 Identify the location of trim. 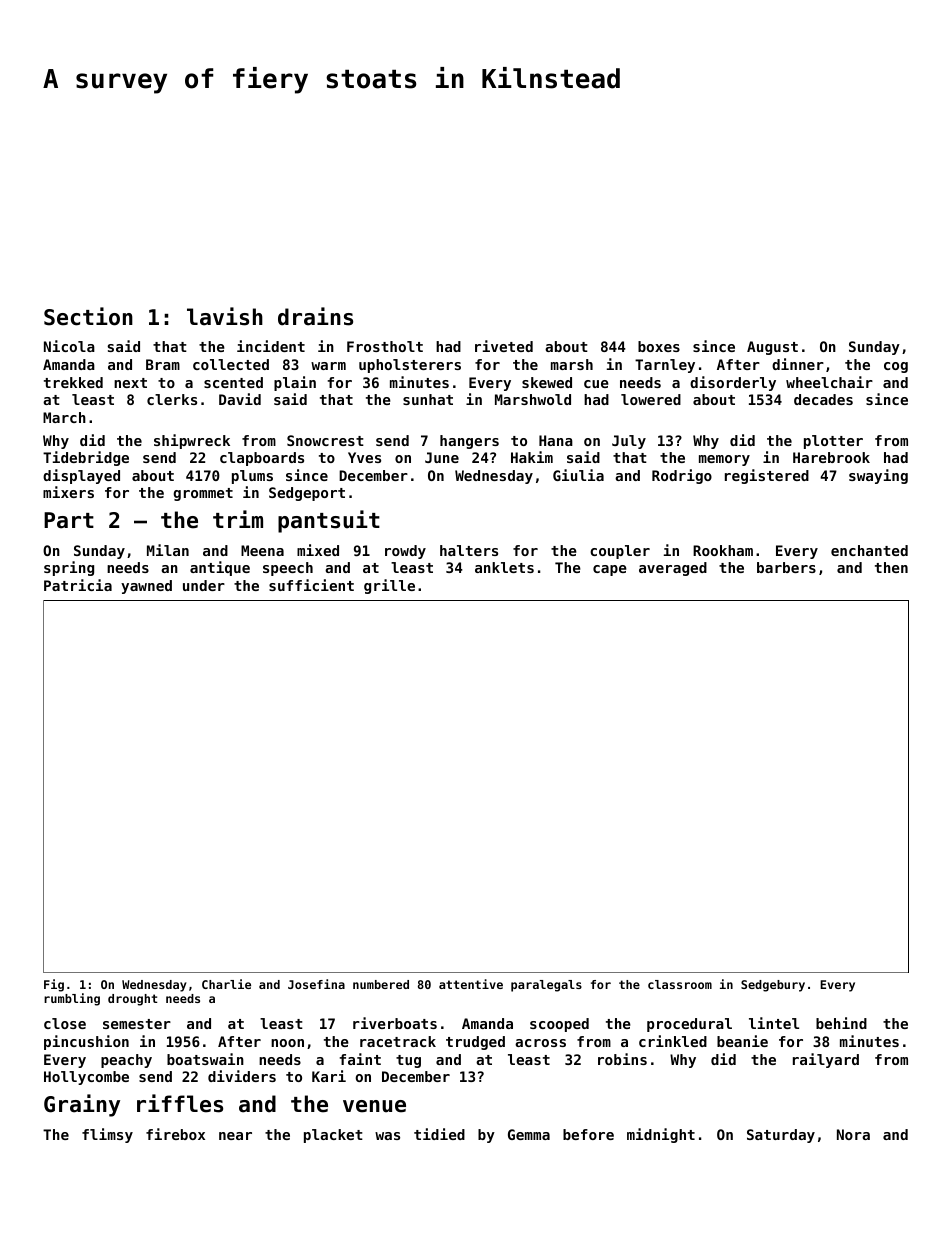
(238, 519).
